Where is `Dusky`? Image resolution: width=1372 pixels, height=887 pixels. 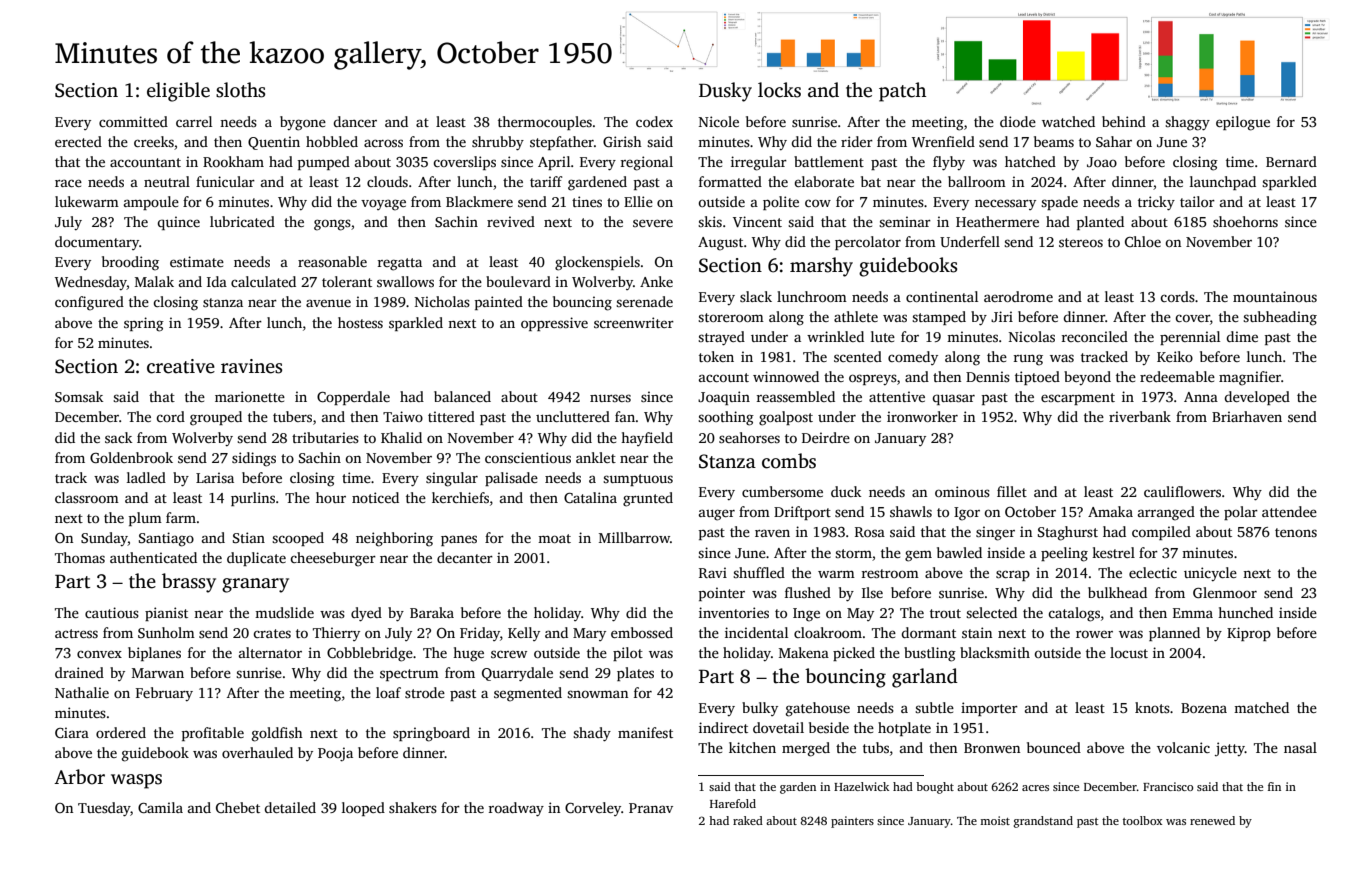 Dusky is located at coordinates (725, 92).
